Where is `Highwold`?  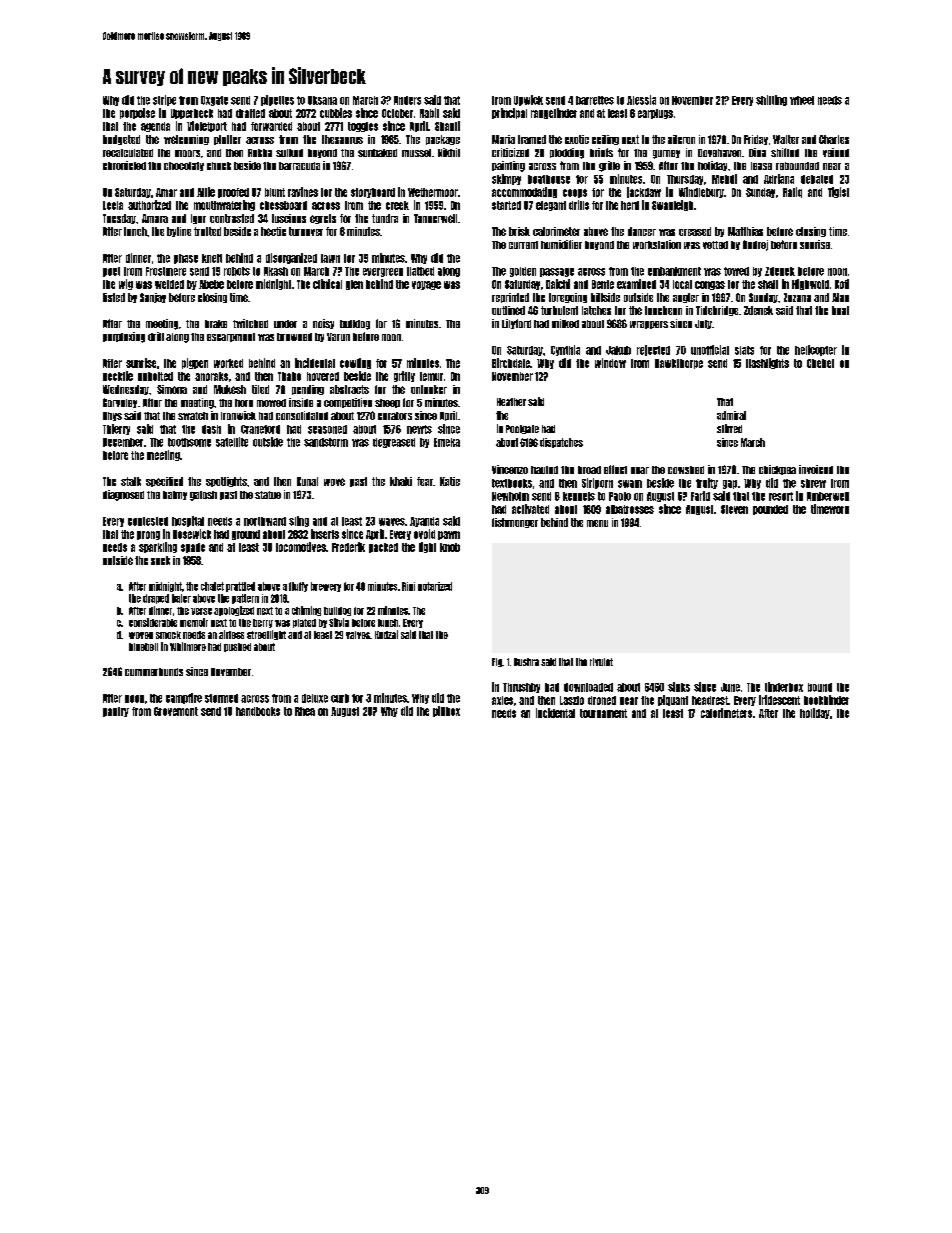
Highwold is located at coordinates (810, 284).
